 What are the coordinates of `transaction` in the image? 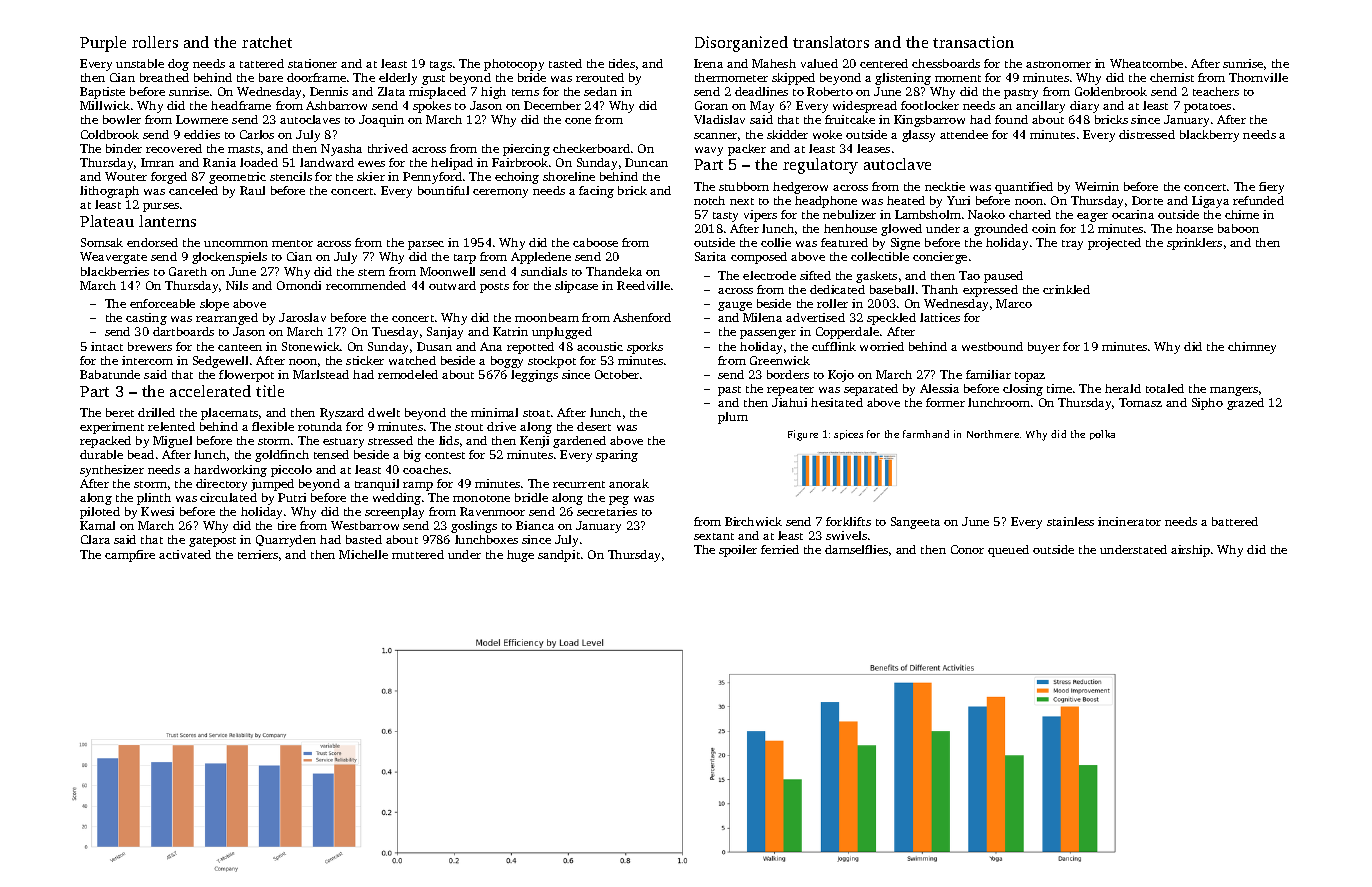 It's located at (973, 42).
